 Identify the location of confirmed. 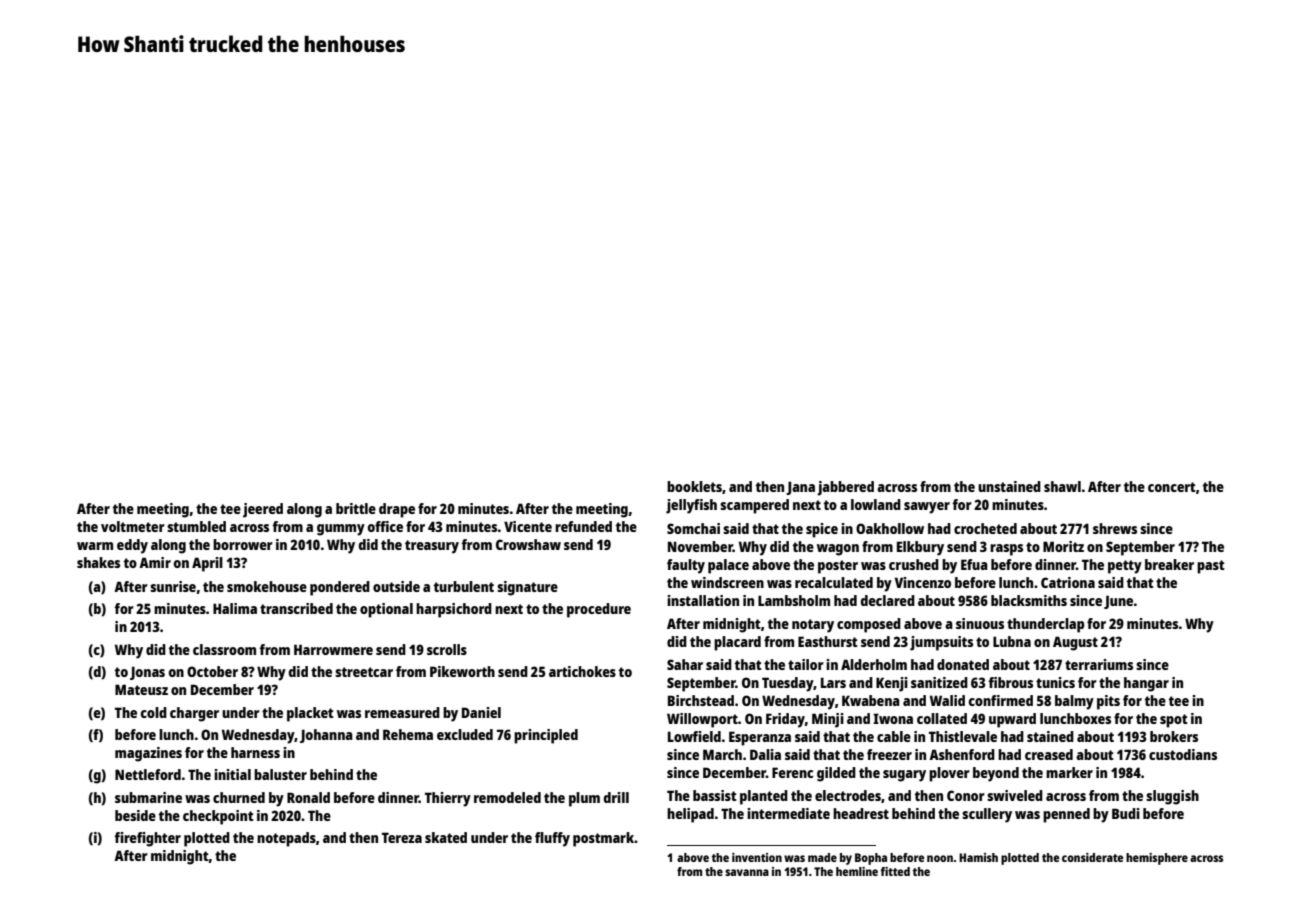
(1001, 700).
